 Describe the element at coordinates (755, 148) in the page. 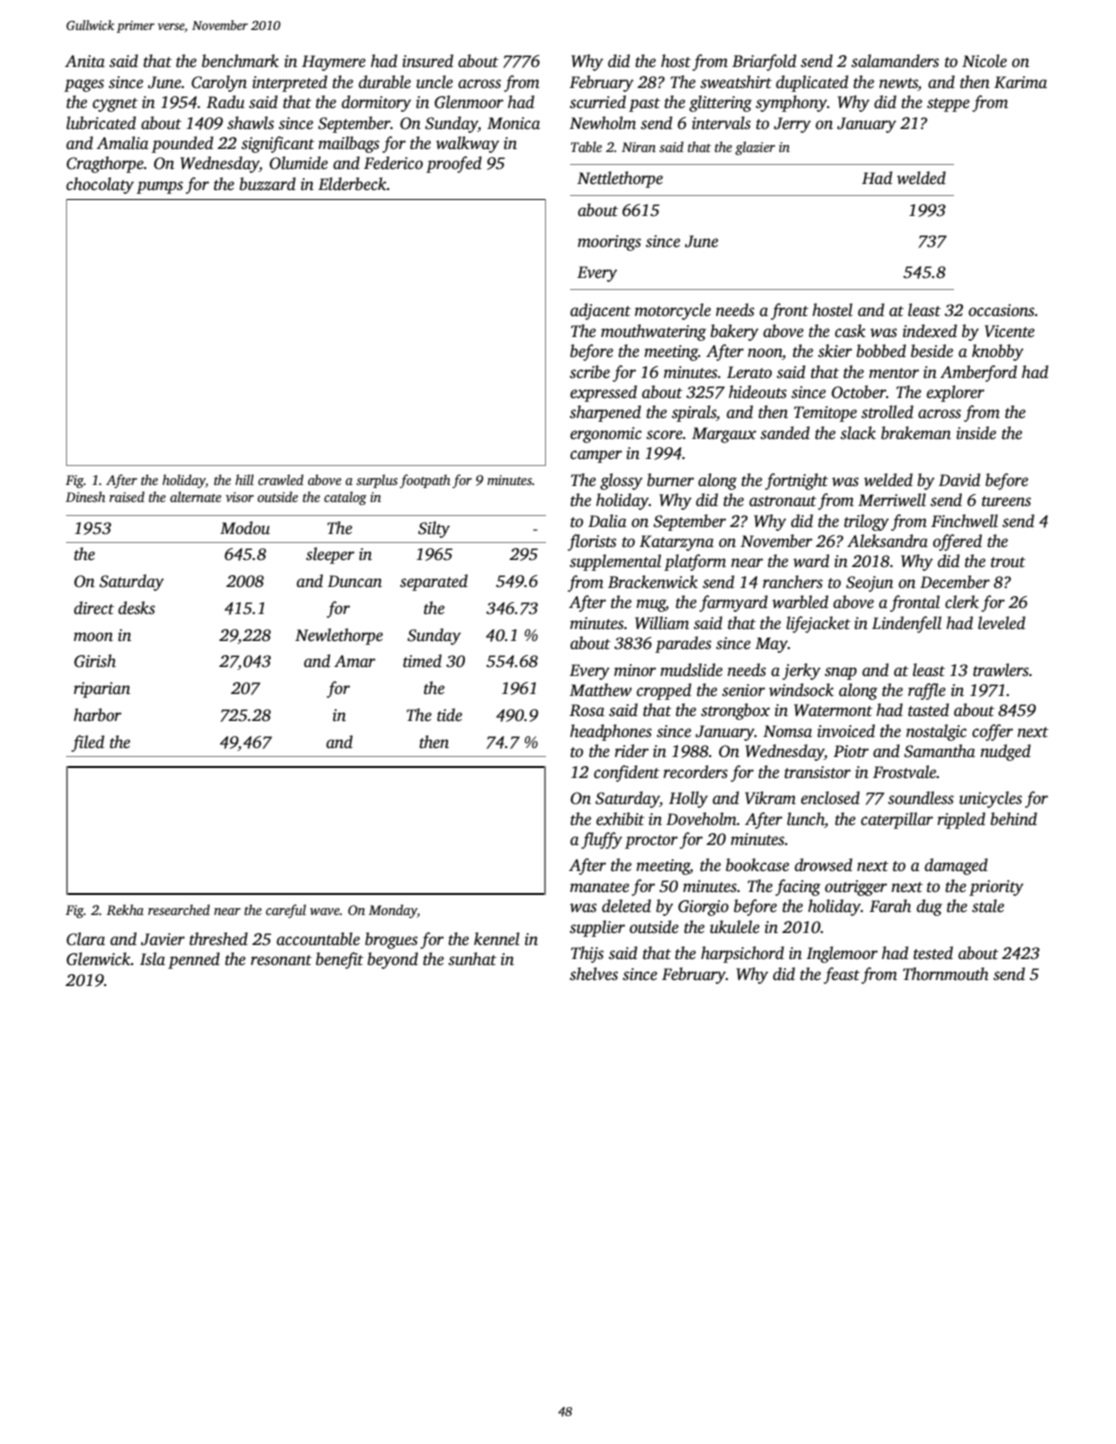

I see `glazier` at that location.
